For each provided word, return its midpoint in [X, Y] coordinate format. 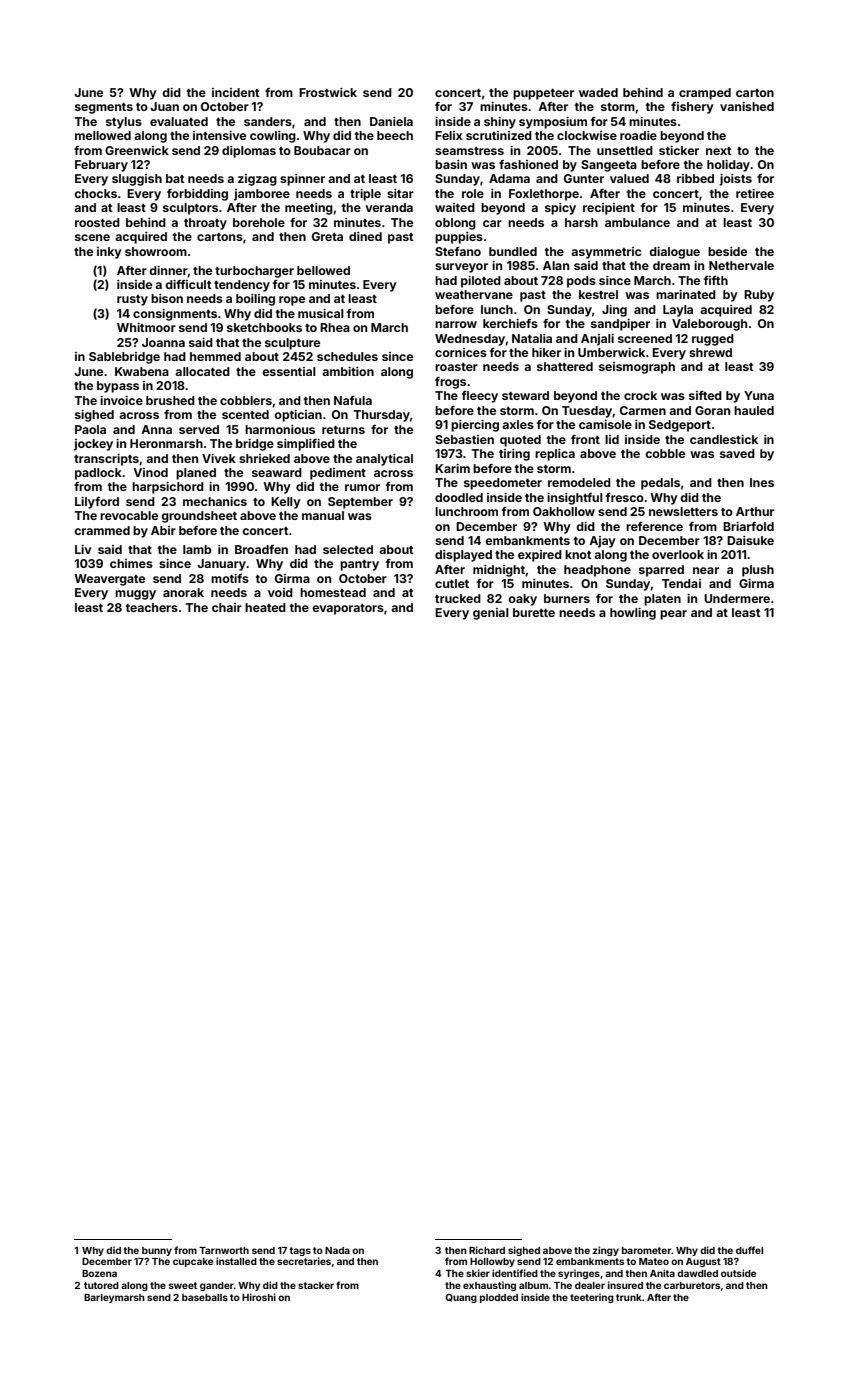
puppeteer [543, 94]
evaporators [348, 609]
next [718, 151]
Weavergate [109, 580]
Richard [487, 1250]
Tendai [681, 583]
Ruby [759, 296]
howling [633, 614]
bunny [157, 1251]
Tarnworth [224, 1250]
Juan [164, 106]
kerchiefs [510, 323]
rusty [132, 300]
